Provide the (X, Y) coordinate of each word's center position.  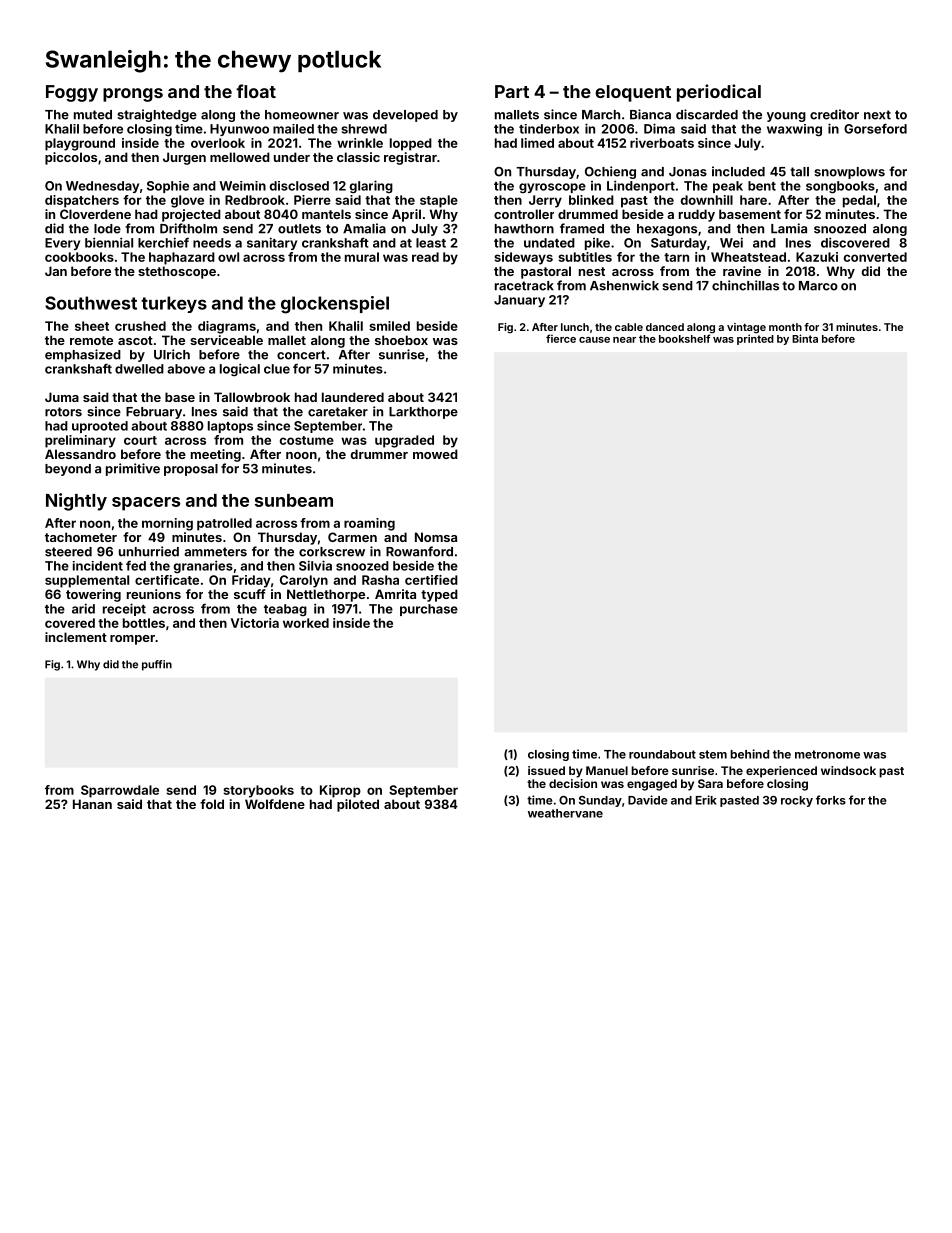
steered (68, 552)
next (877, 115)
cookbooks (79, 257)
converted (875, 257)
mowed (435, 454)
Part (512, 91)
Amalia (364, 228)
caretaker (338, 412)
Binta (805, 338)
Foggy (72, 93)
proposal (191, 470)
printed (755, 339)
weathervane (565, 813)
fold (212, 804)
